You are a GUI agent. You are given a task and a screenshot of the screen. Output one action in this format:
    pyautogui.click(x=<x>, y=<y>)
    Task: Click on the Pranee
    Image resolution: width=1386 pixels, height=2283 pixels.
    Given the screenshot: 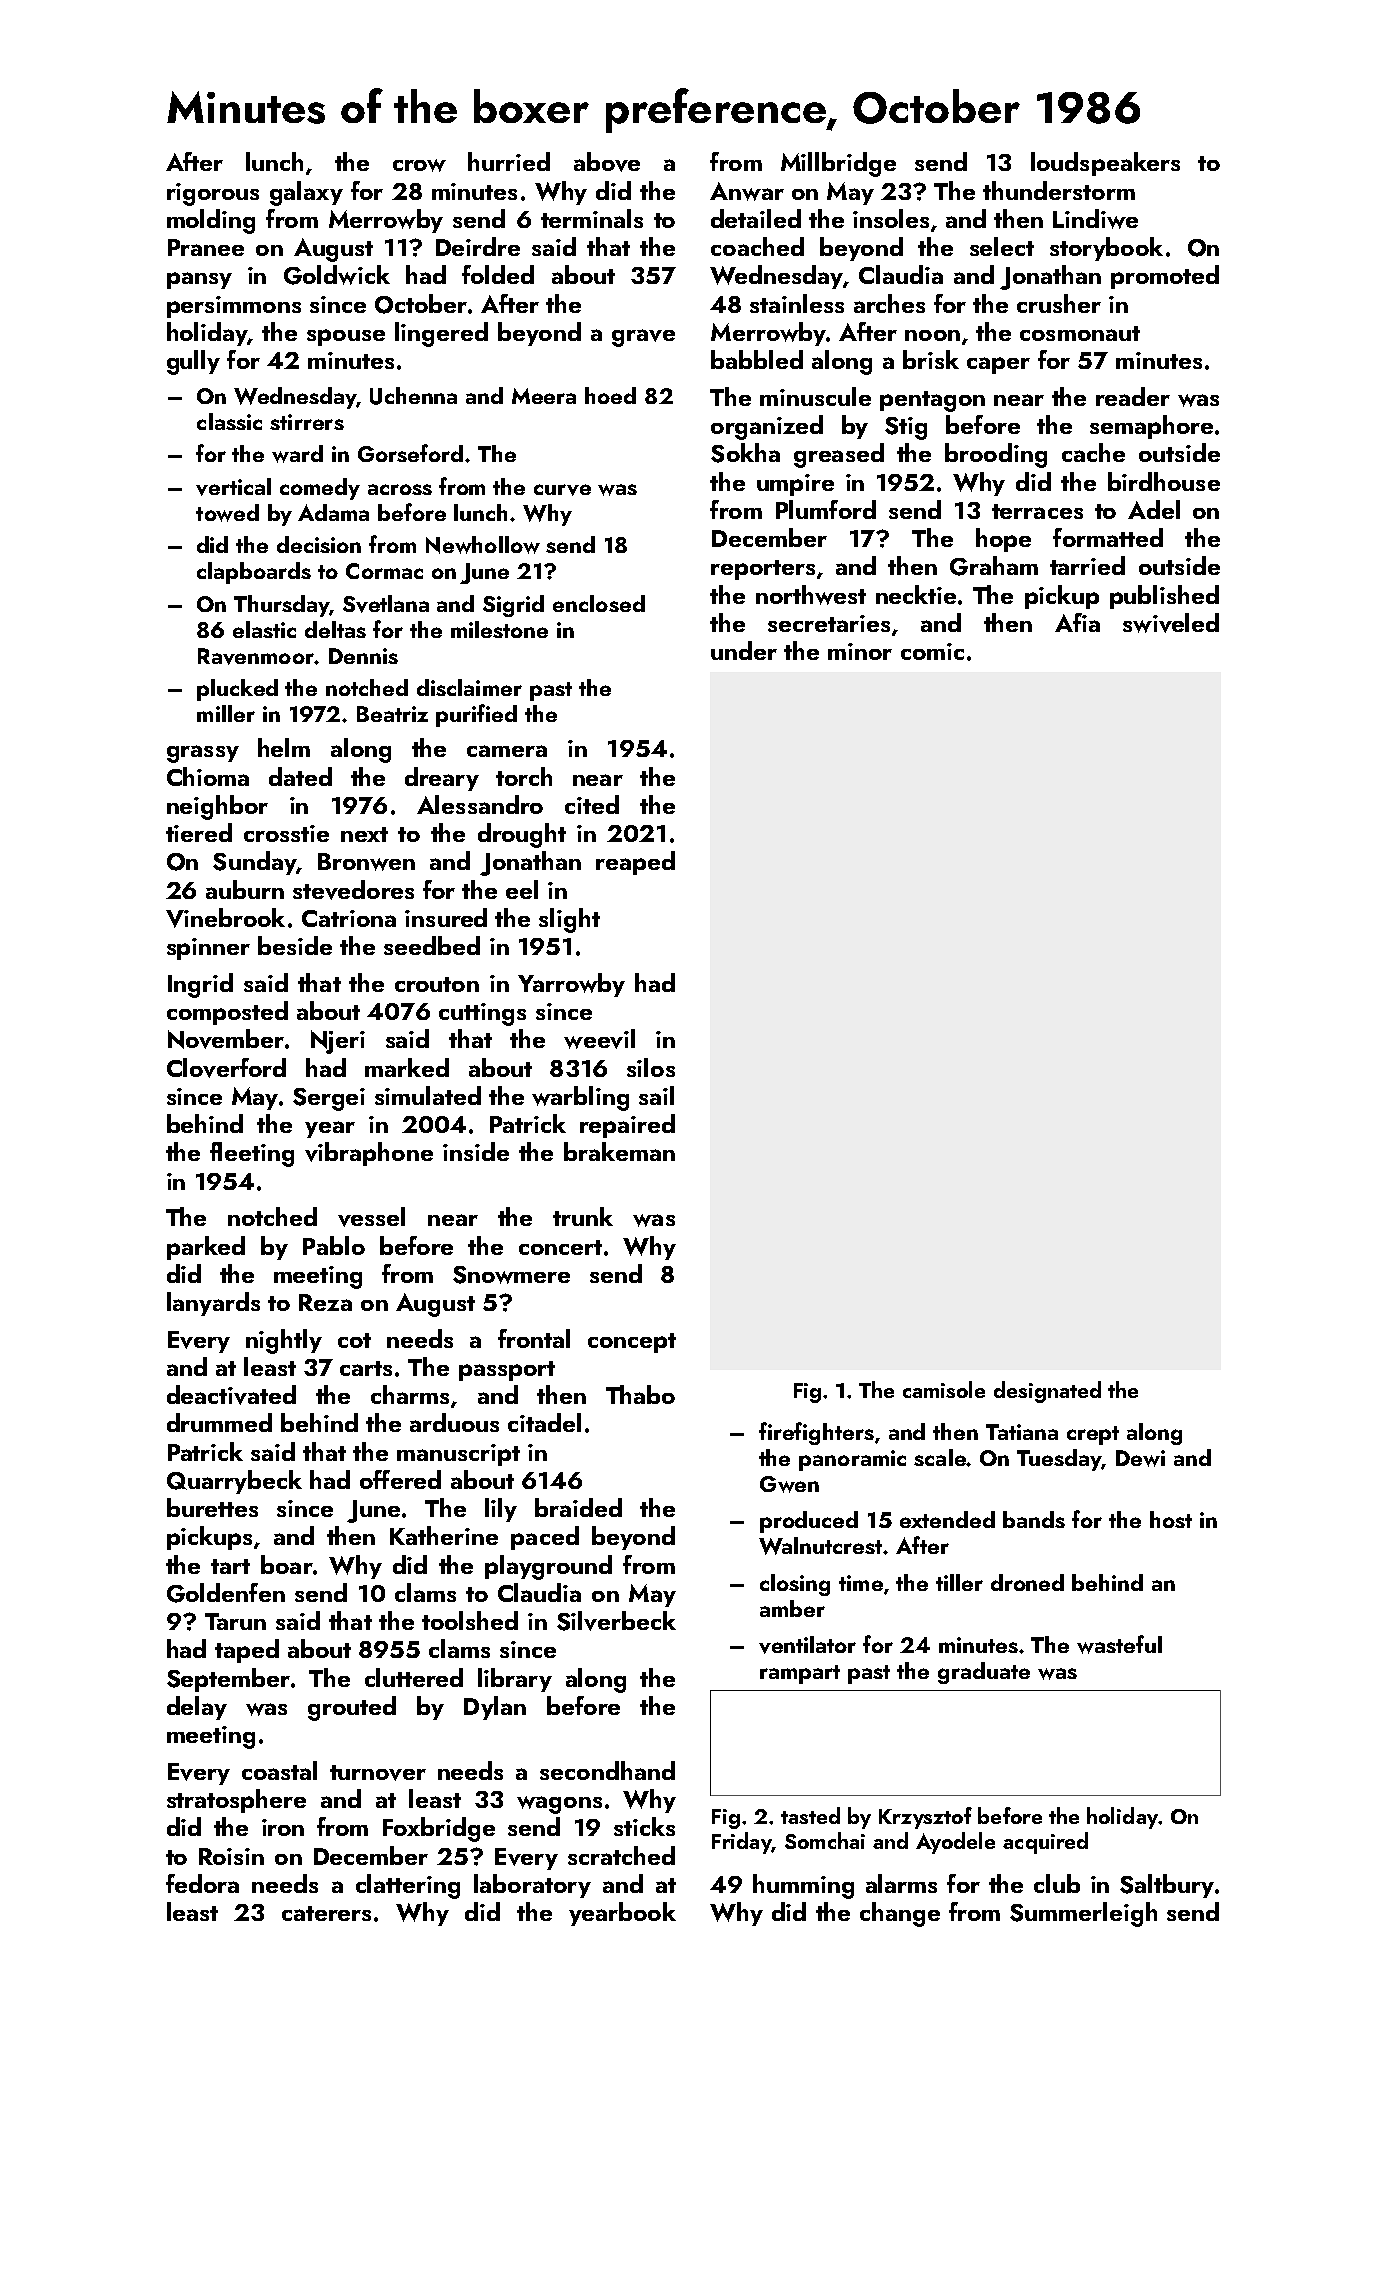 What is the action you would take?
    pyautogui.click(x=206, y=247)
